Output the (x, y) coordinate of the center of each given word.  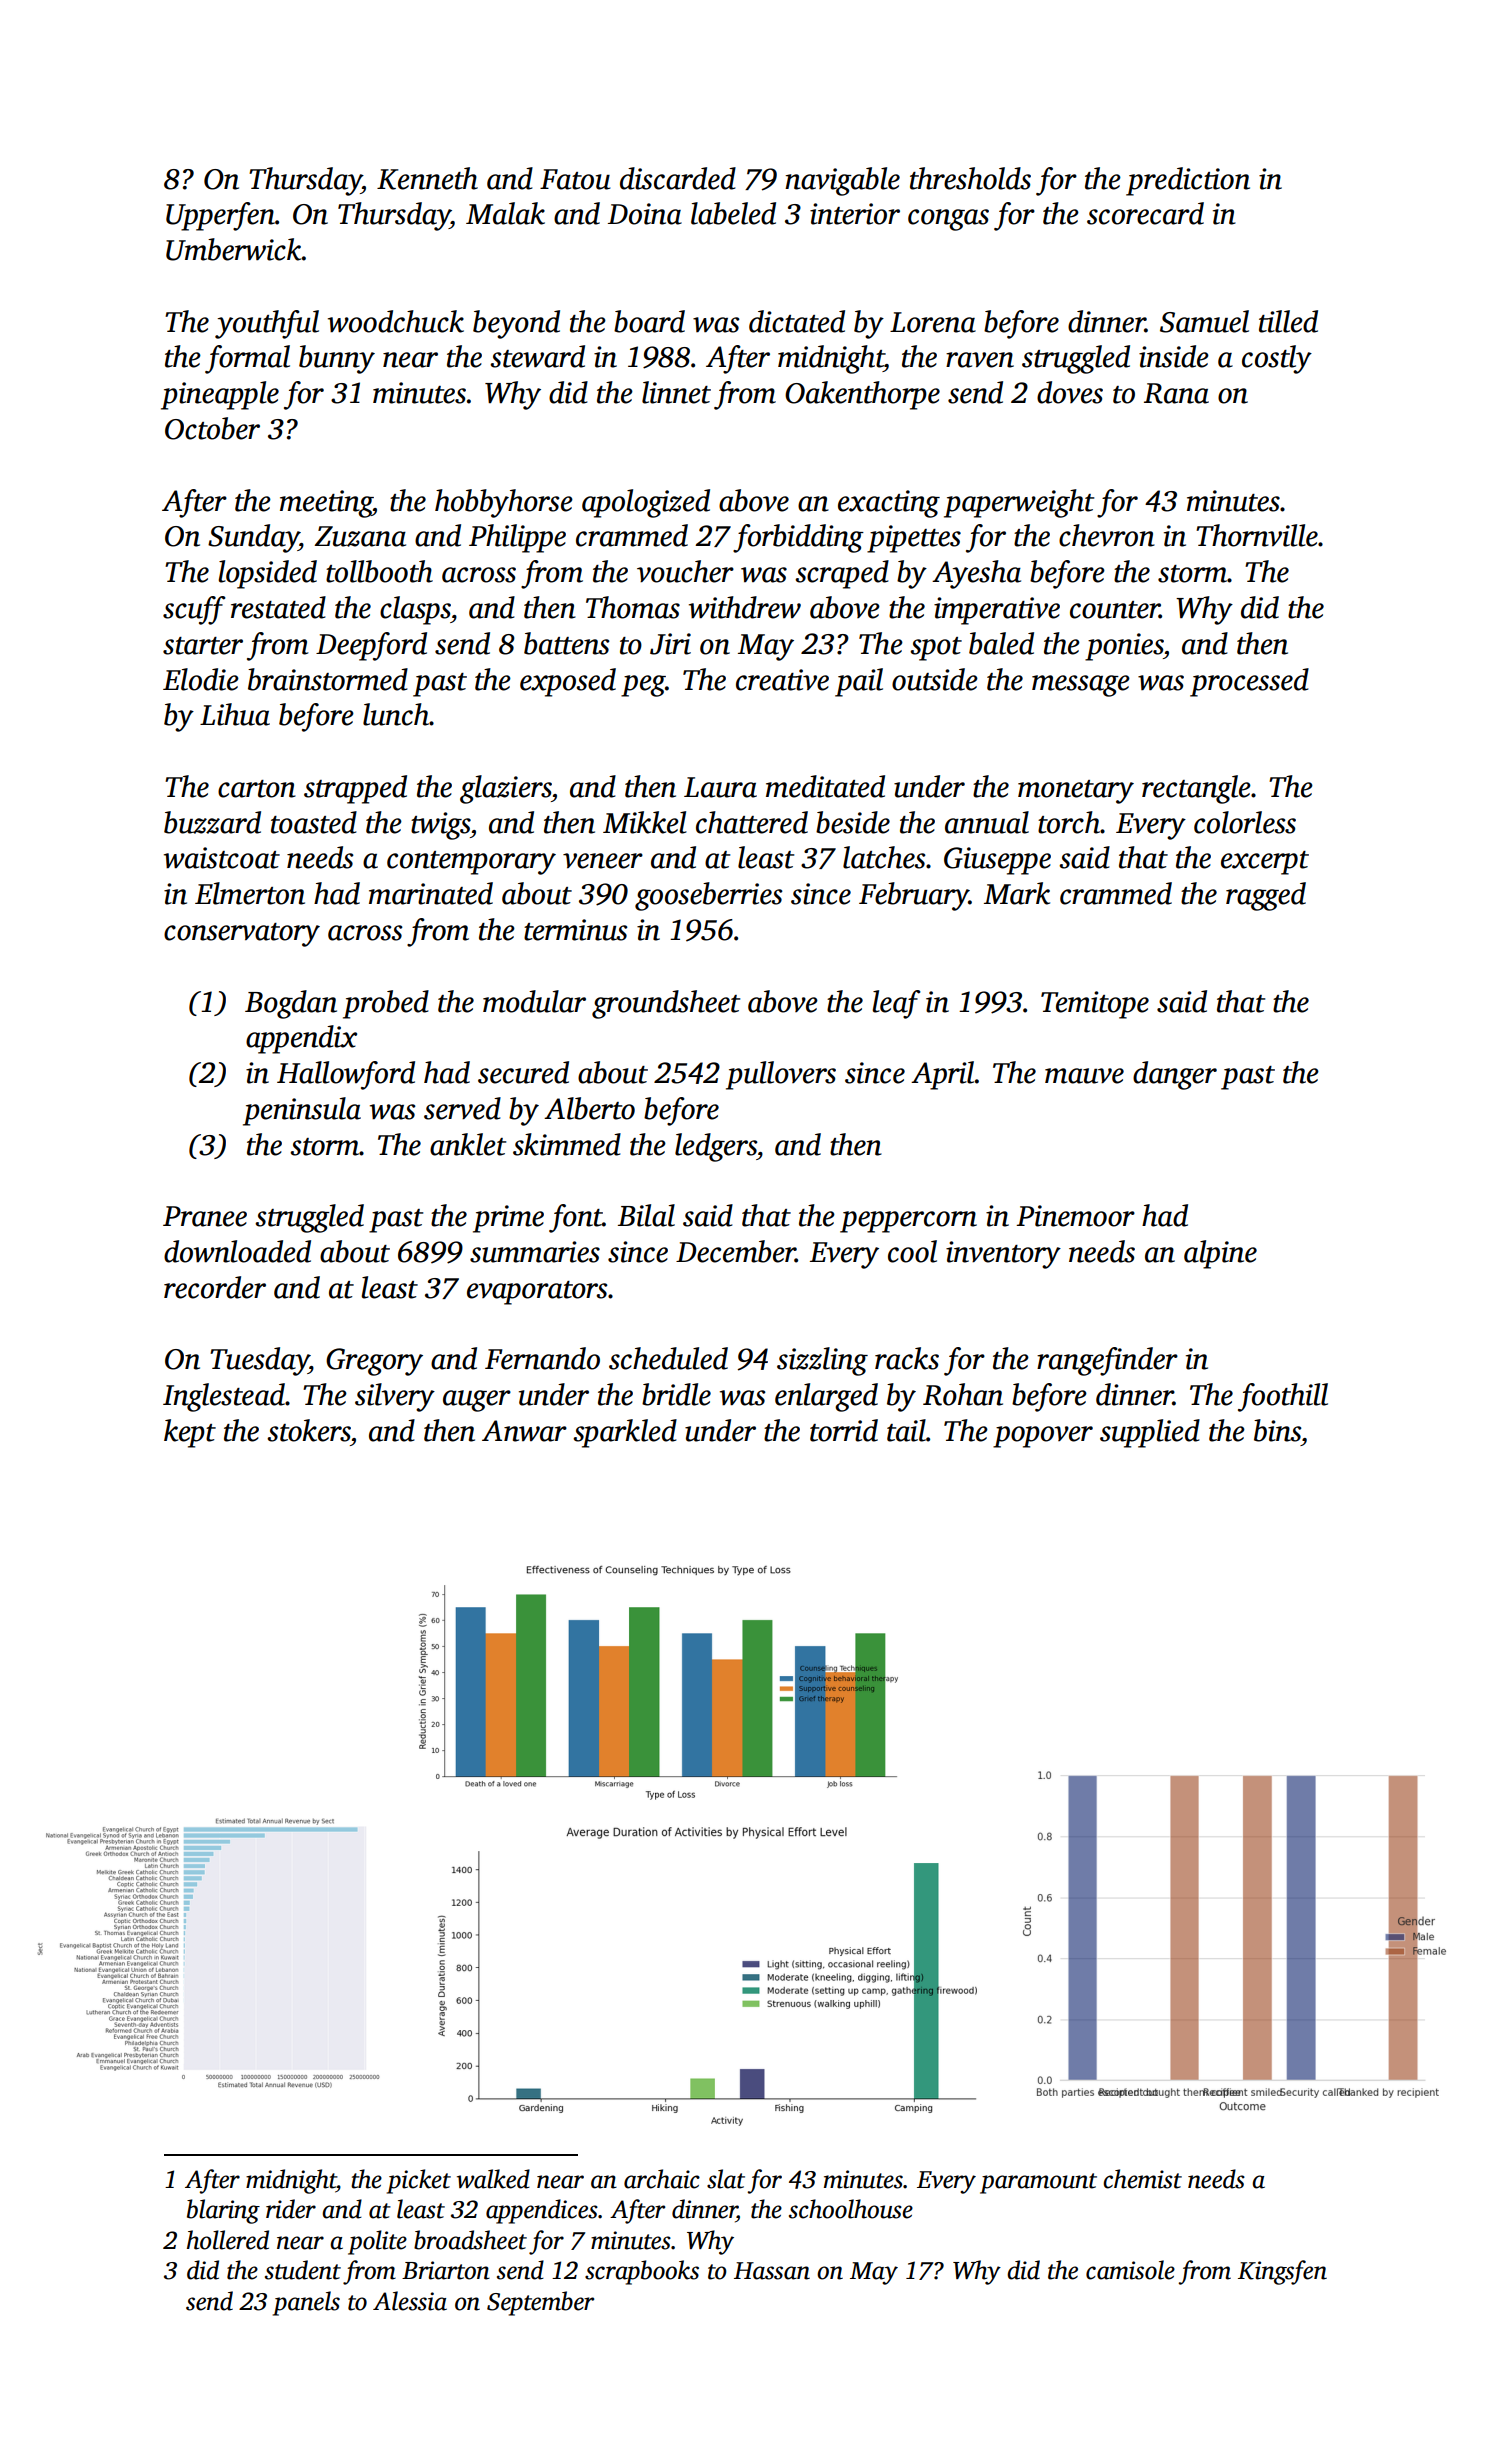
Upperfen (220, 216)
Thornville (1257, 535)
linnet (676, 392)
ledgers (716, 1147)
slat (726, 2179)
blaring (223, 2211)
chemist (1142, 2179)
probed (386, 1004)
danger (1175, 1075)
